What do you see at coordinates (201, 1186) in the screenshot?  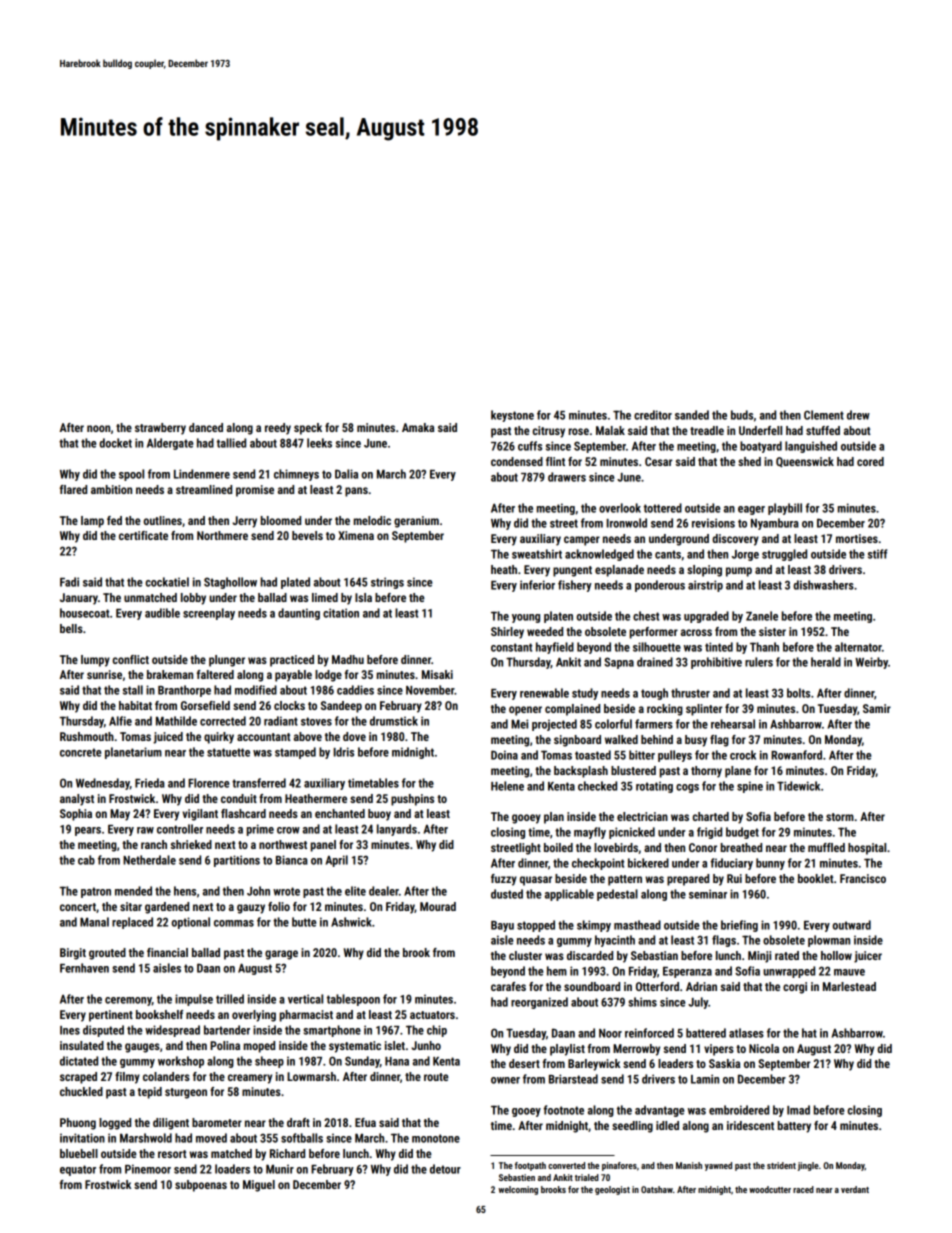 I see `subpoenas` at bounding box center [201, 1186].
